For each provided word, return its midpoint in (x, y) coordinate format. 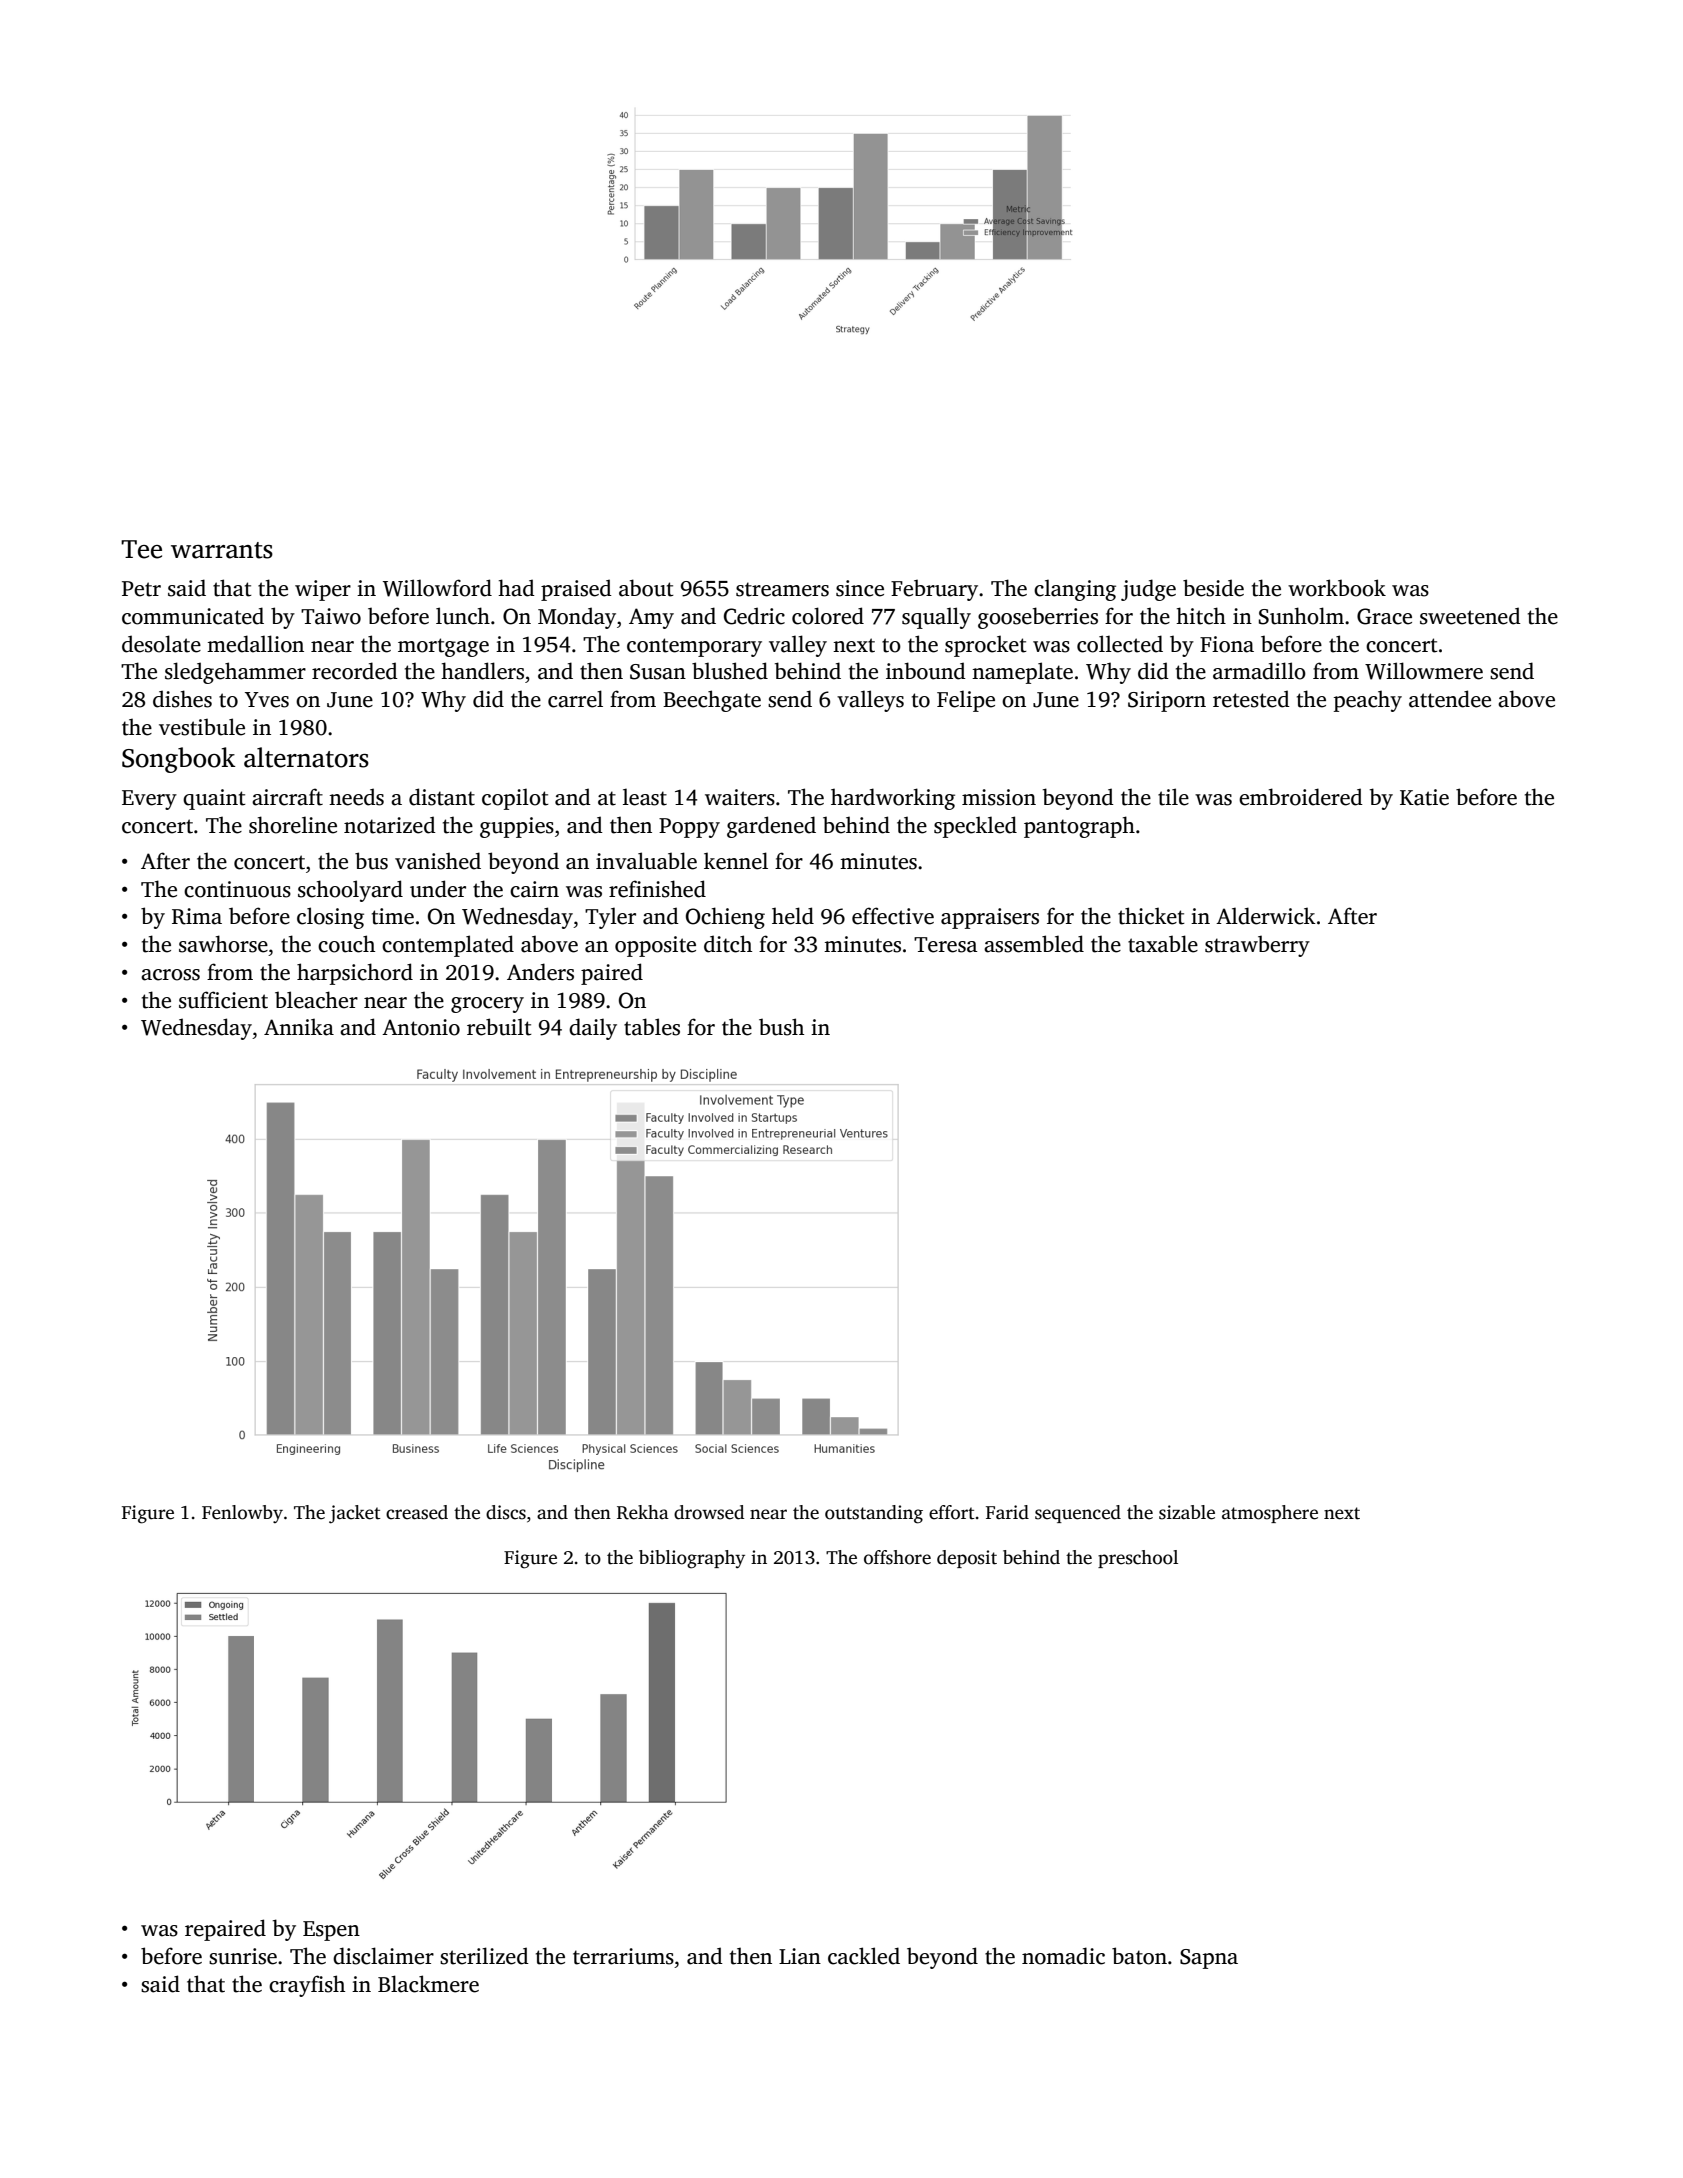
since (860, 588)
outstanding (874, 1514)
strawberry (1257, 946)
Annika (299, 1027)
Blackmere (428, 1984)
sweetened (1470, 616)
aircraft (287, 797)
